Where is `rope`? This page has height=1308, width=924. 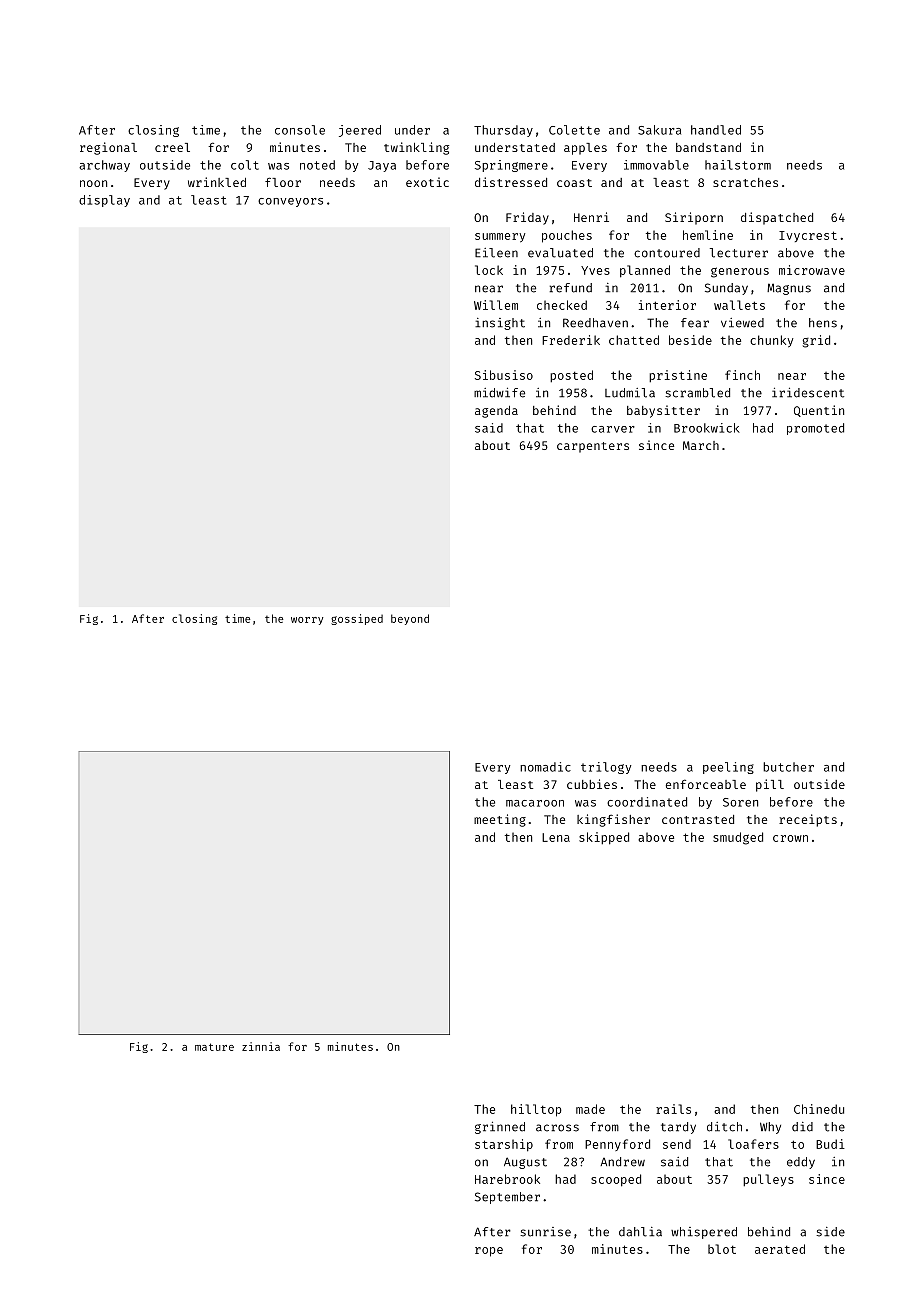
rope is located at coordinates (489, 1252).
